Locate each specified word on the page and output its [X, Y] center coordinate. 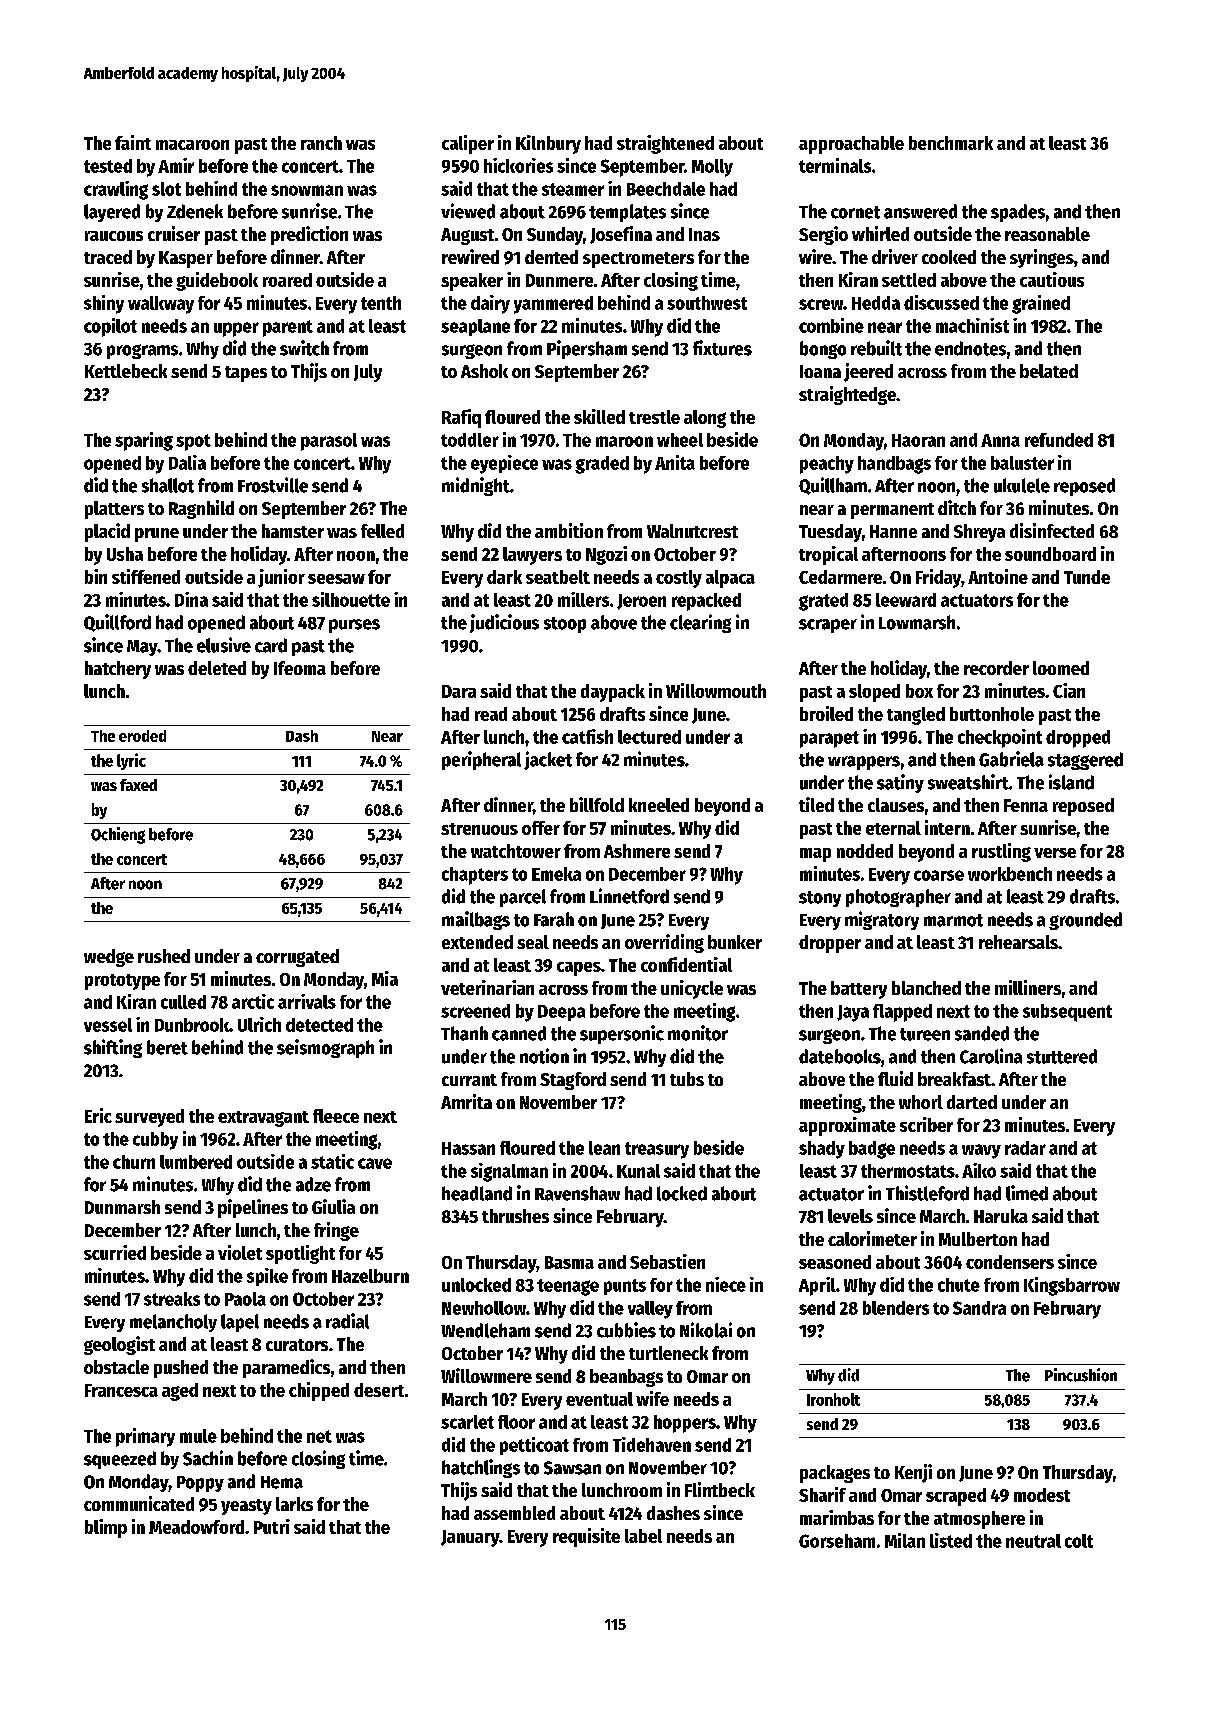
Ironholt [833, 1399]
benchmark [951, 143]
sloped [874, 693]
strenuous [479, 829]
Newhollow [484, 1308]
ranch [321, 143]
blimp [106, 1528]
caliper [468, 144]
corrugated [297, 958]
